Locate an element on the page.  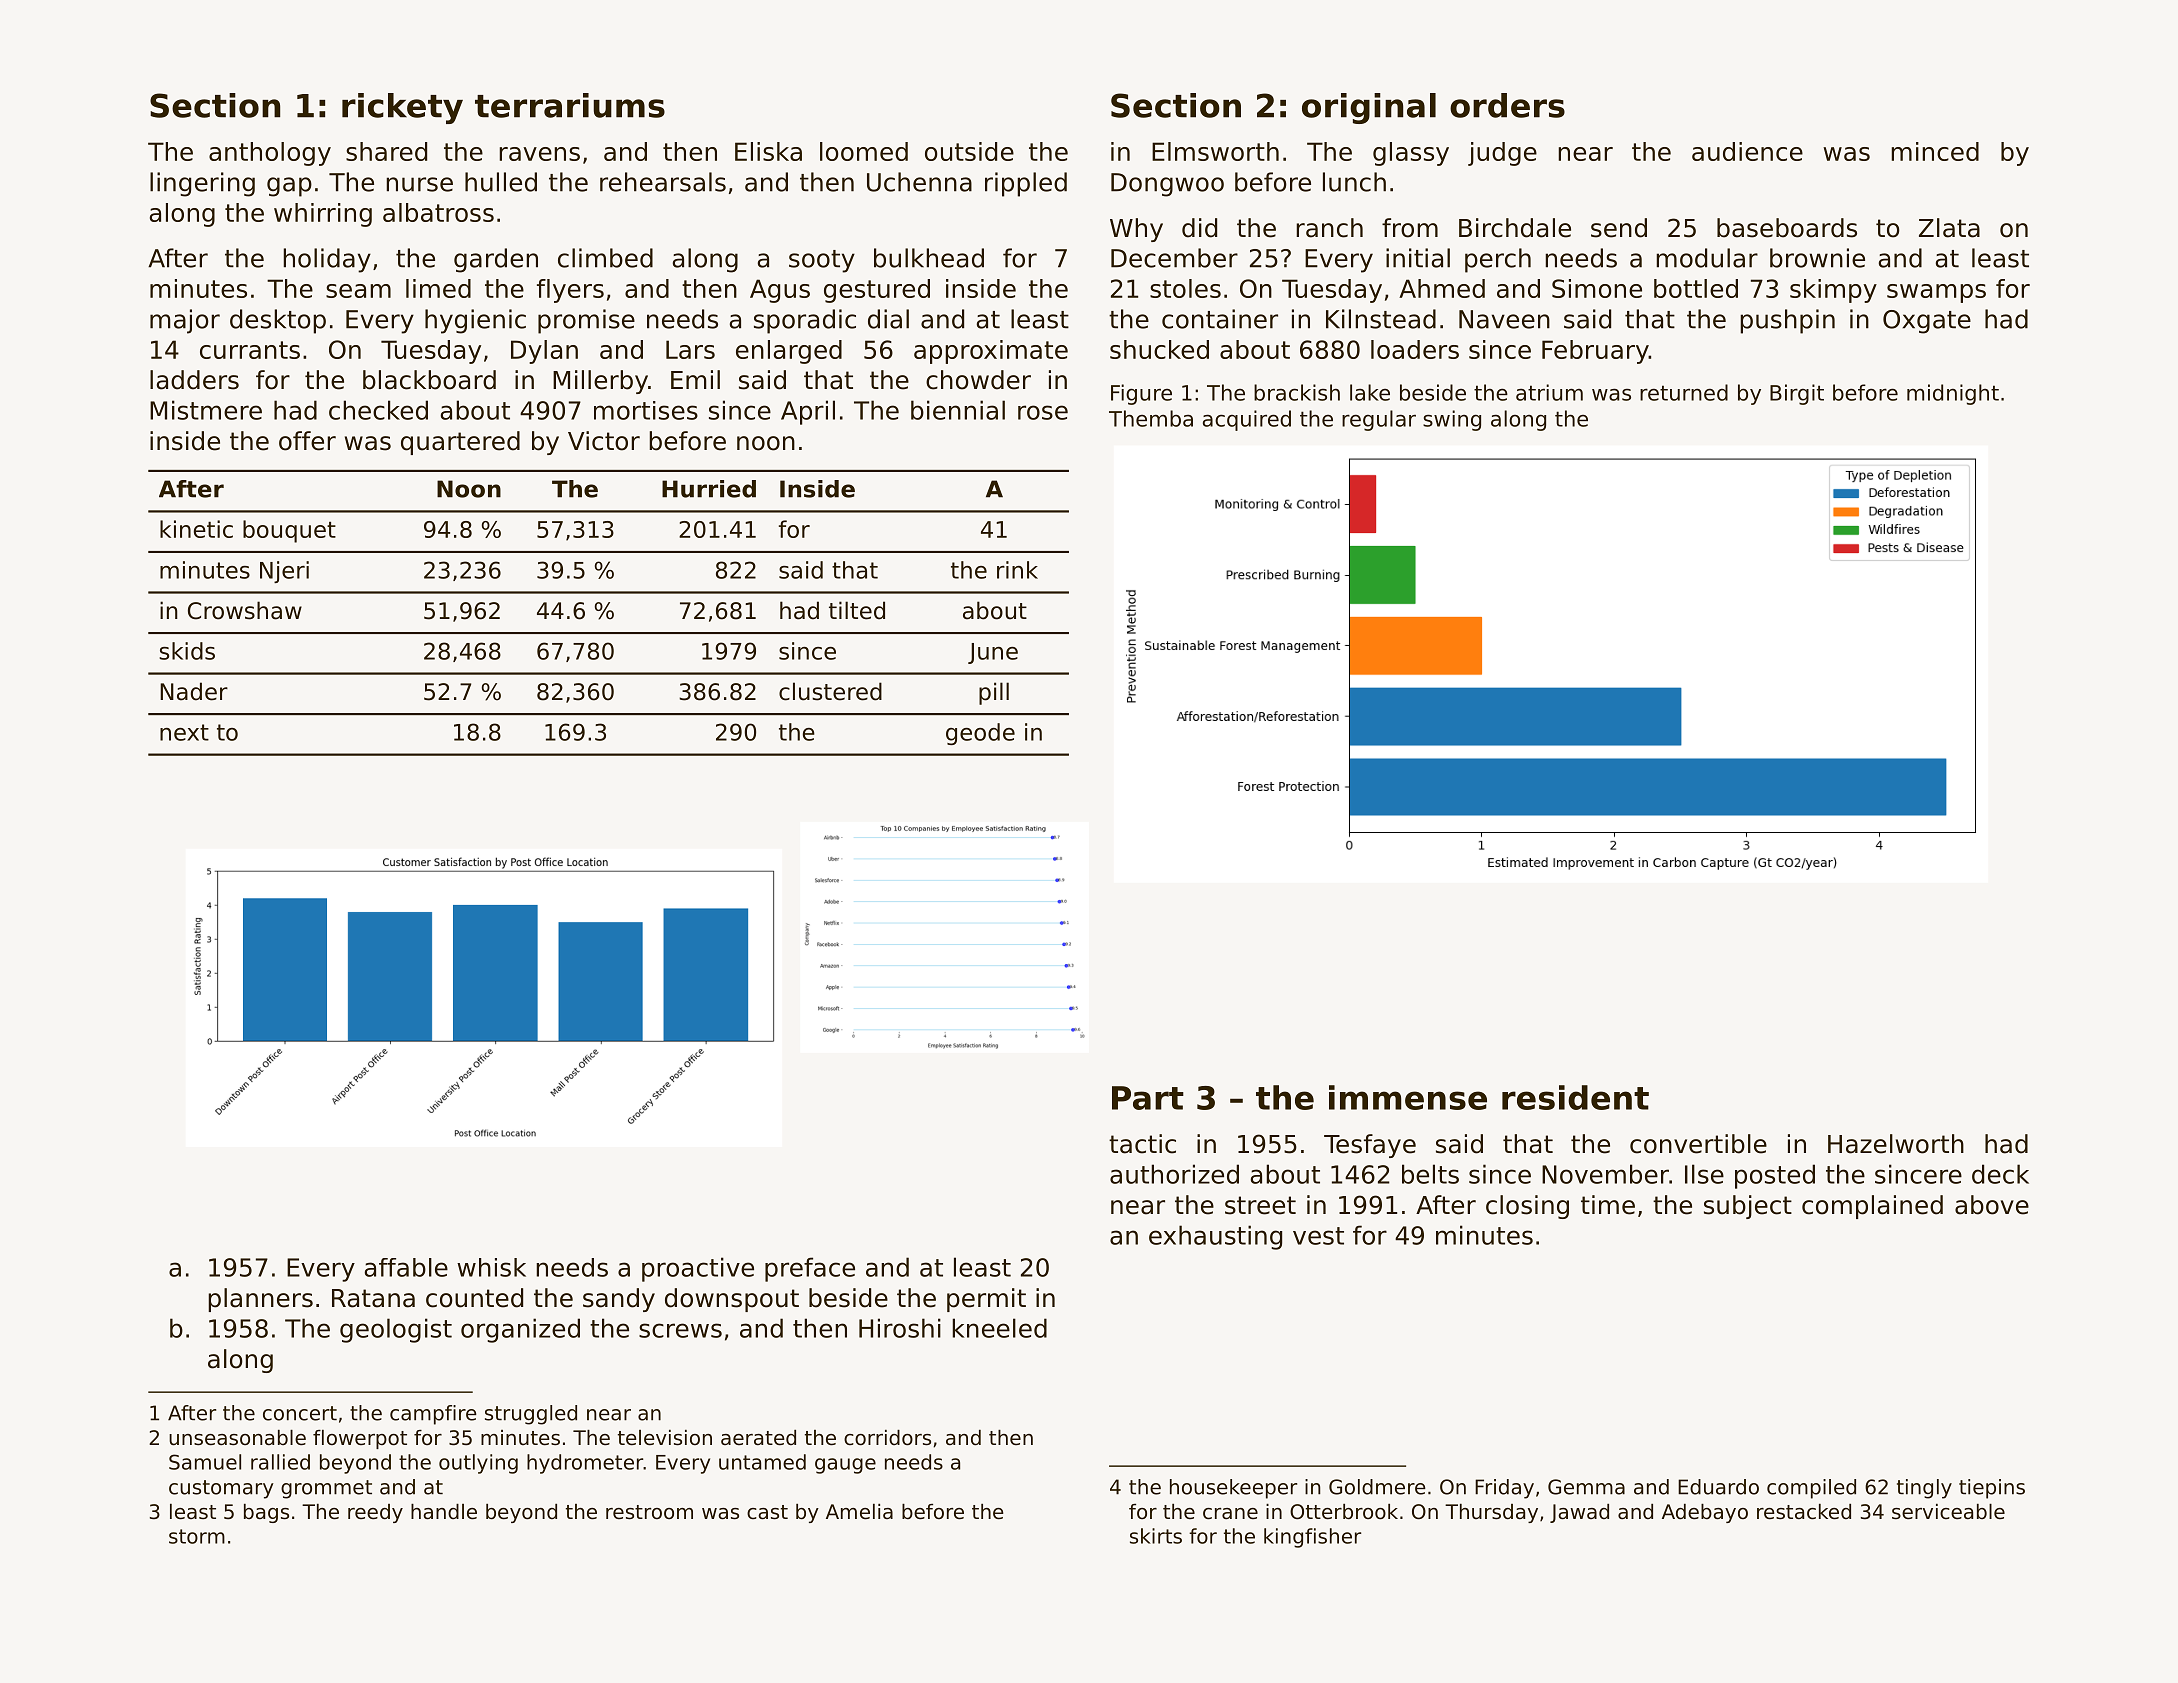
minced is located at coordinates (1935, 151).
